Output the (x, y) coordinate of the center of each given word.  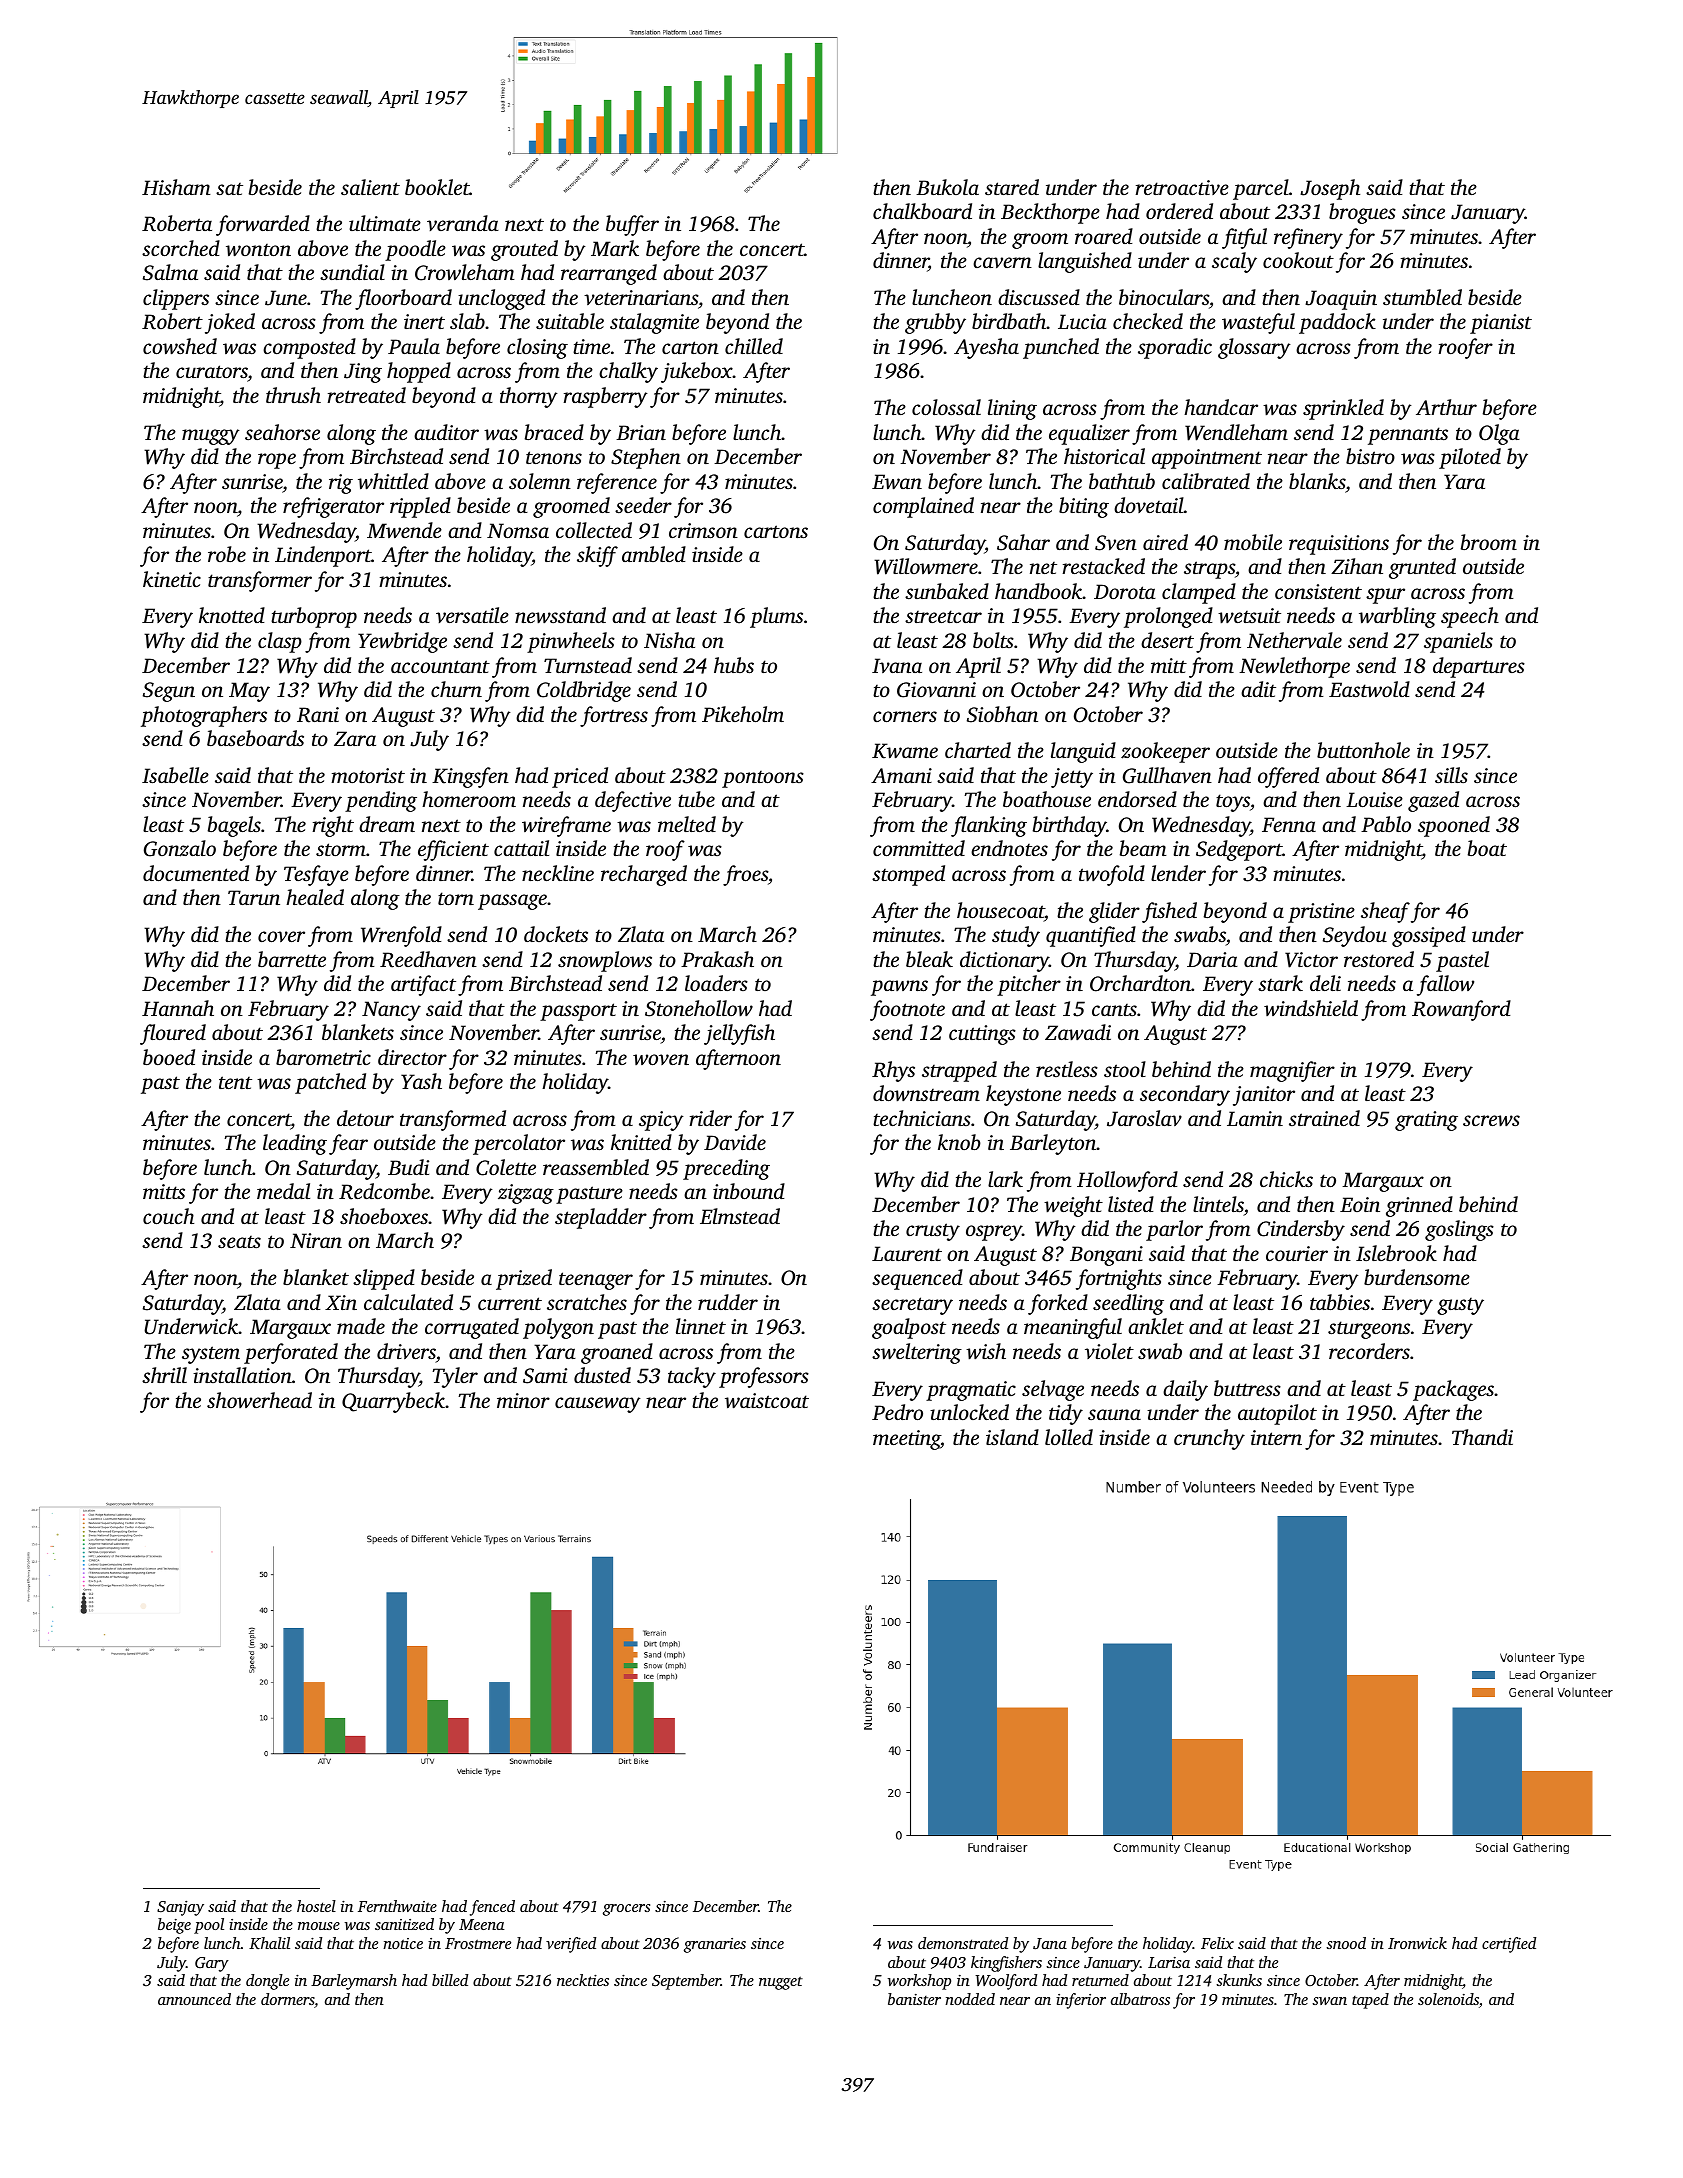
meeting (906, 1440)
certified (1509, 1945)
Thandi (1482, 1437)
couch (168, 1216)
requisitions (1339, 545)
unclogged (501, 299)
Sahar (1023, 542)
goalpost (909, 1328)
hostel (316, 1906)
